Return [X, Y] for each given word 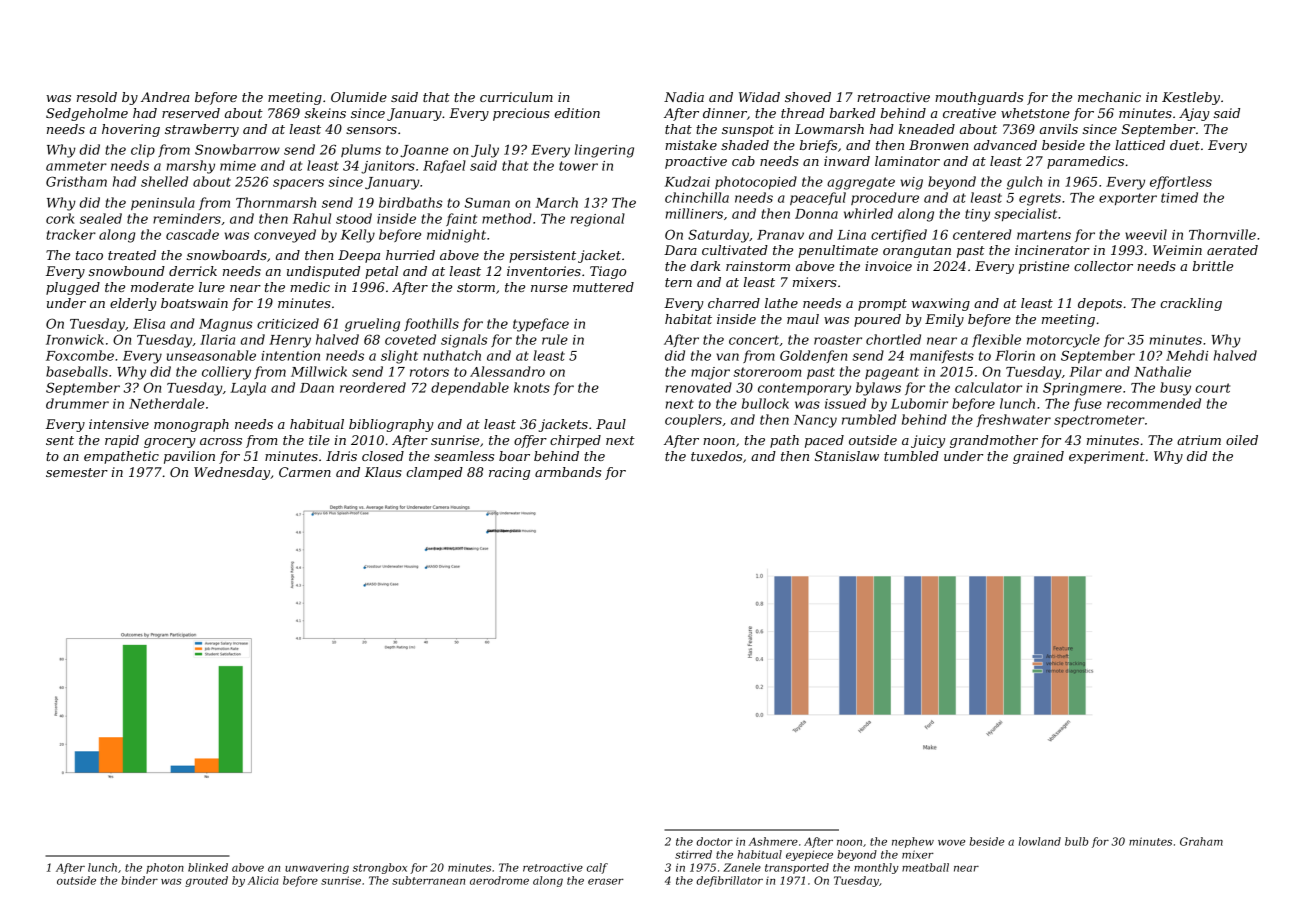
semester [77, 472]
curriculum [516, 97]
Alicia [263, 880]
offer [530, 441]
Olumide [359, 97]
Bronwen [938, 145]
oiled [1242, 440]
